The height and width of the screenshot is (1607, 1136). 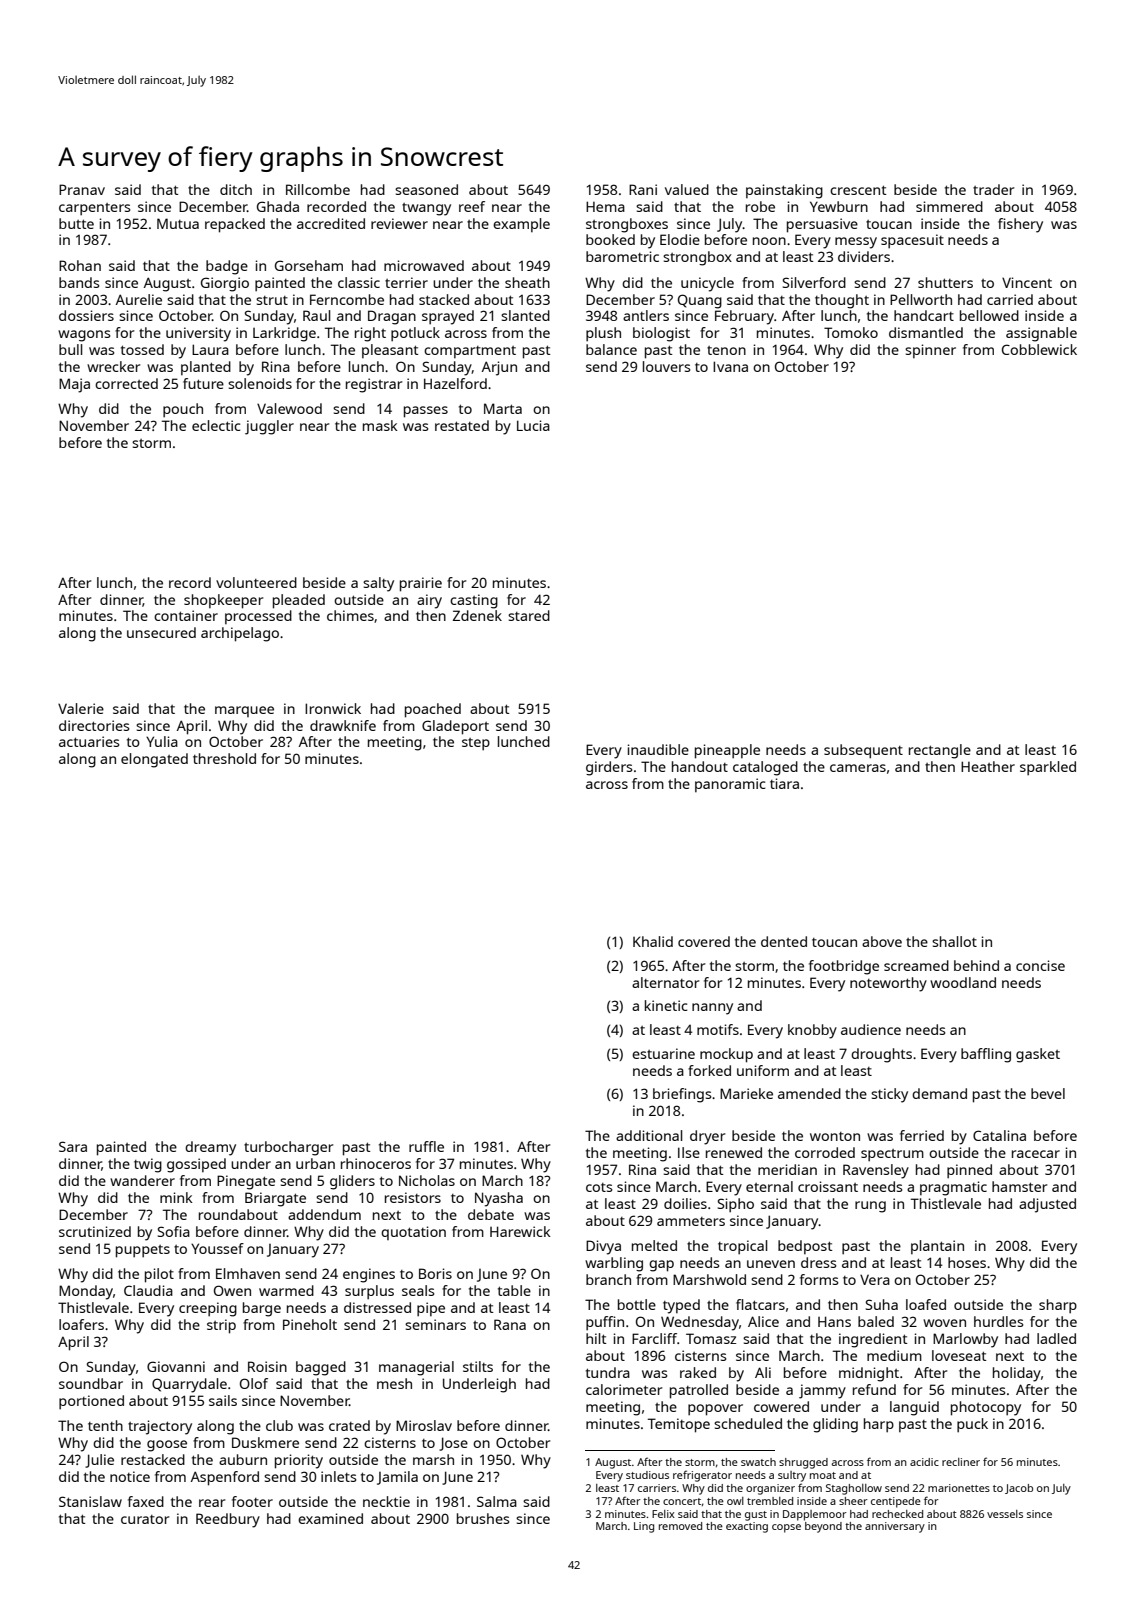 I want to click on girders, so click(x=609, y=768).
